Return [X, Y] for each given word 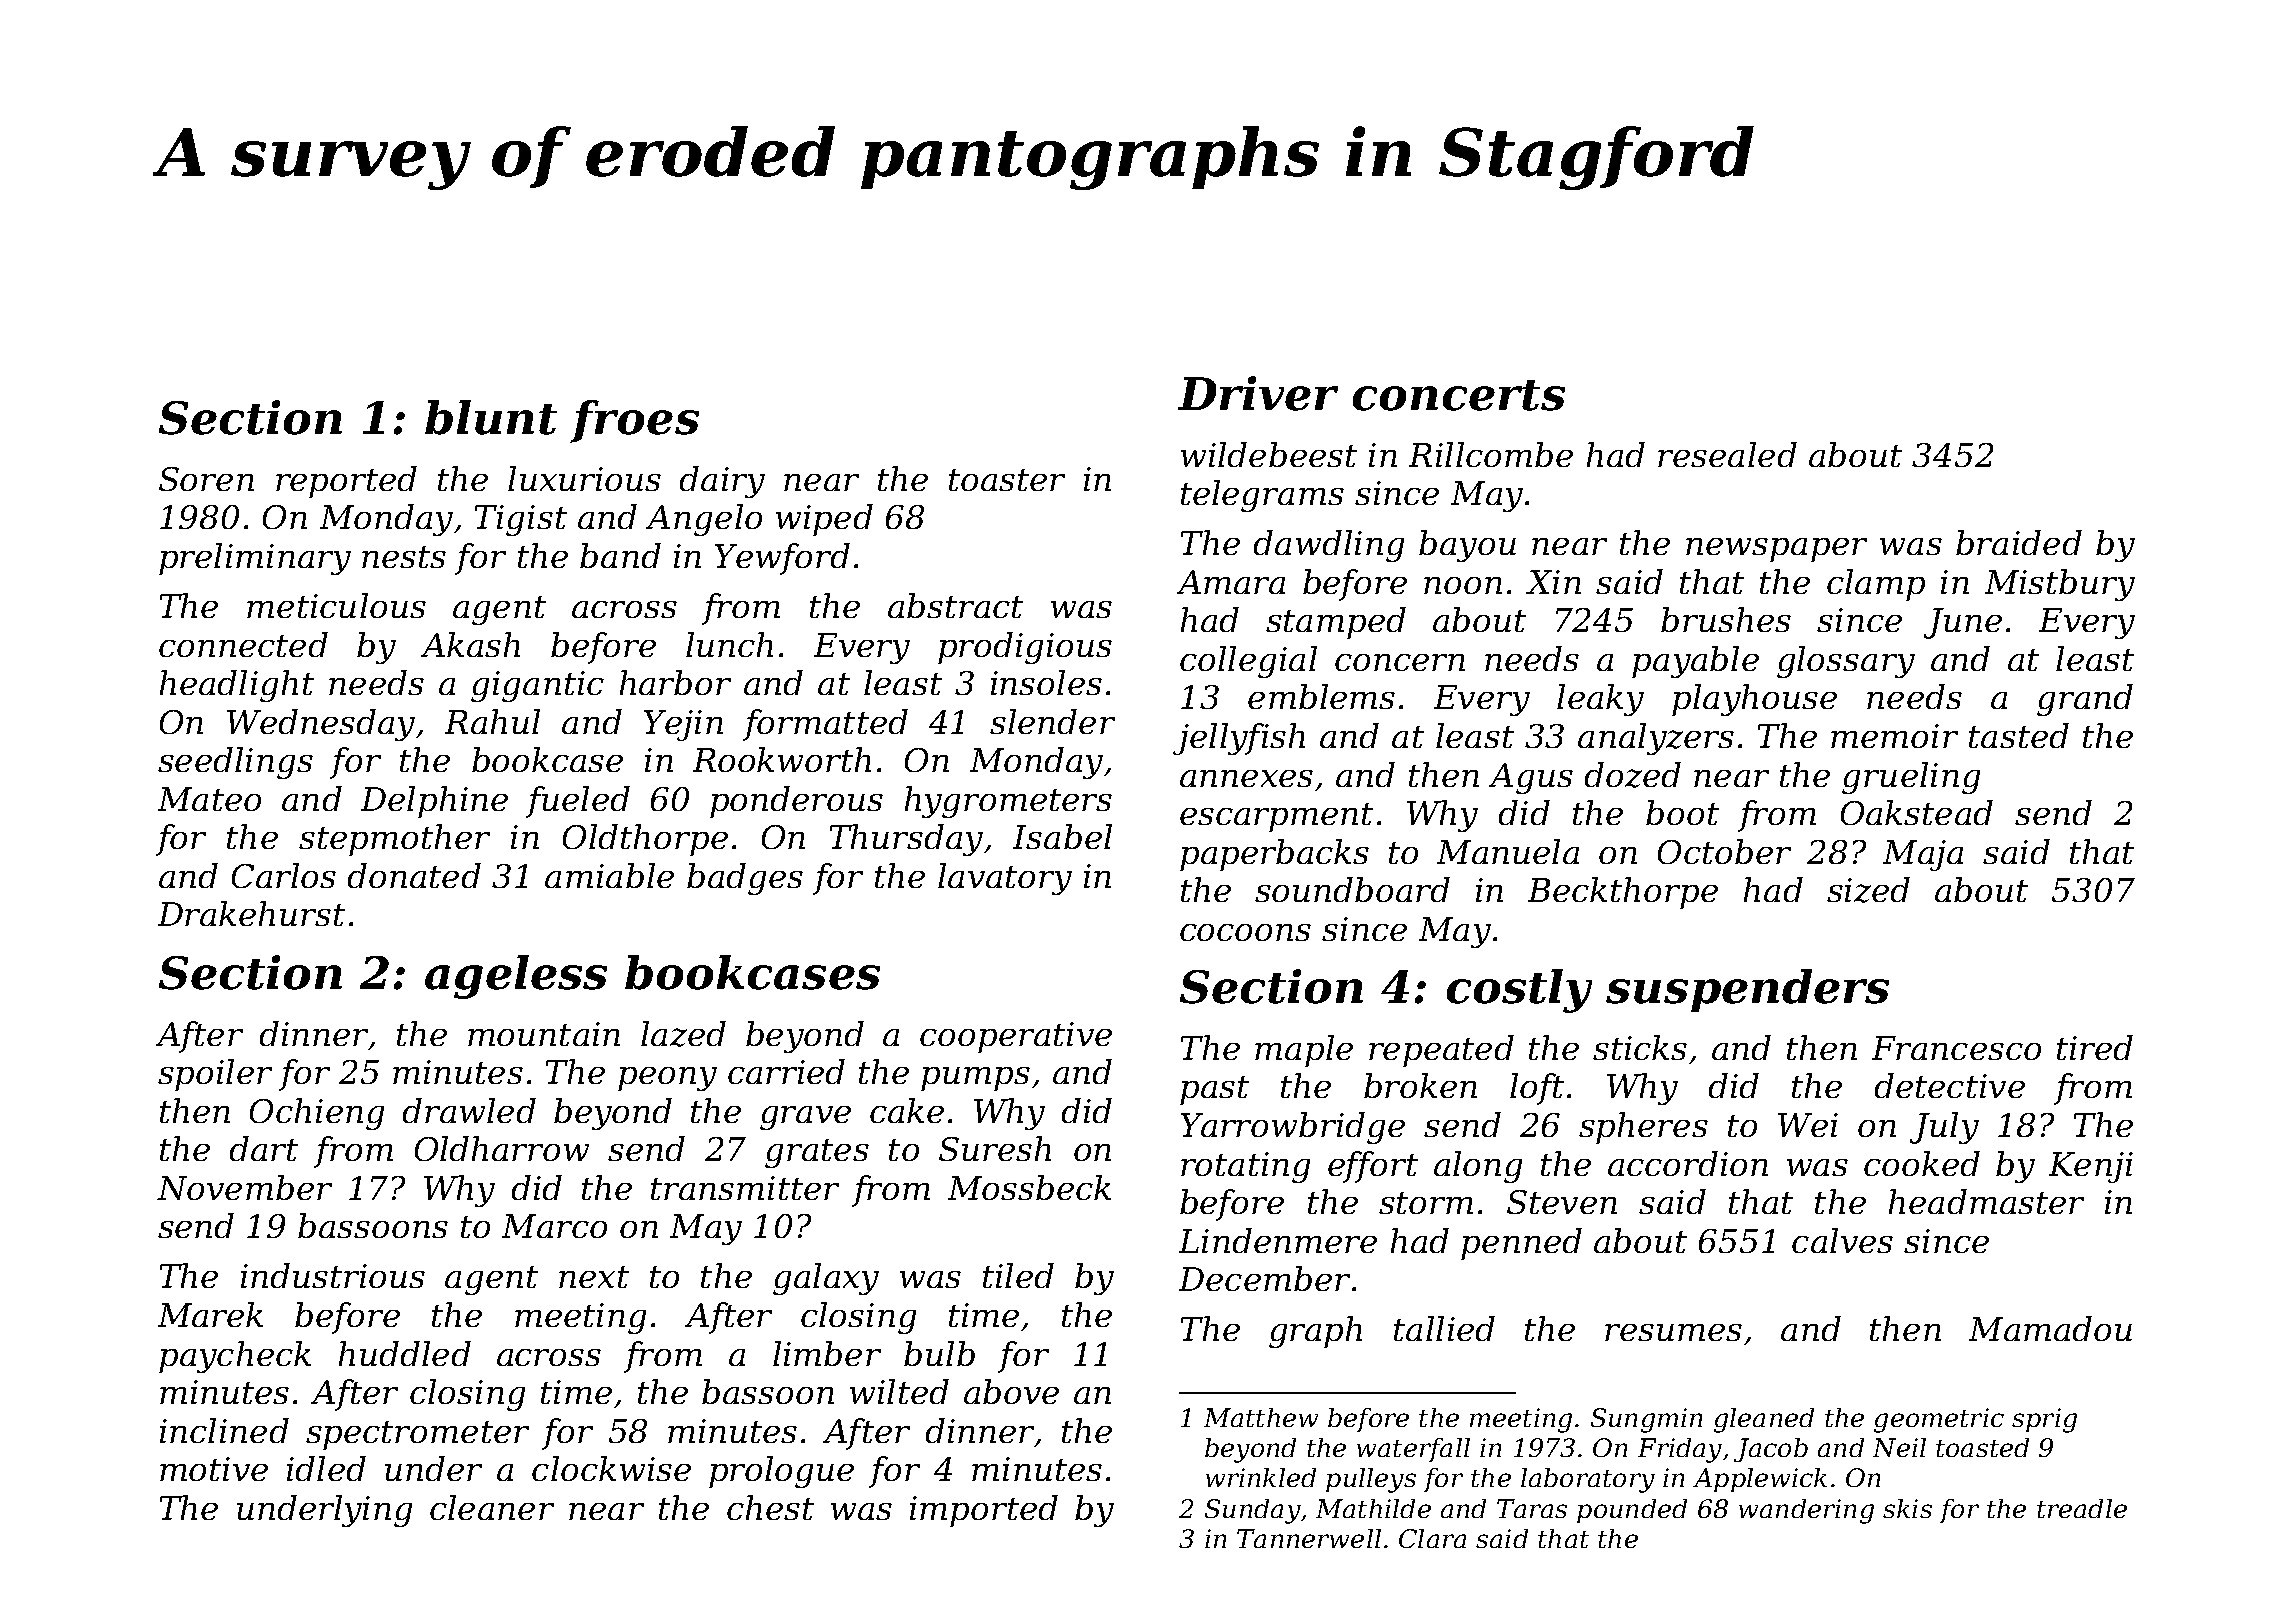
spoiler [215, 1075]
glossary [1846, 662]
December [1264, 1278]
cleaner [492, 1507]
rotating [1245, 1167]
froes [634, 421]
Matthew [1261, 1417]
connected [243, 644]
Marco [554, 1226]
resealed [1727, 454]
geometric [1939, 1420]
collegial [1248, 662]
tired [2095, 1047]
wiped [824, 520]
